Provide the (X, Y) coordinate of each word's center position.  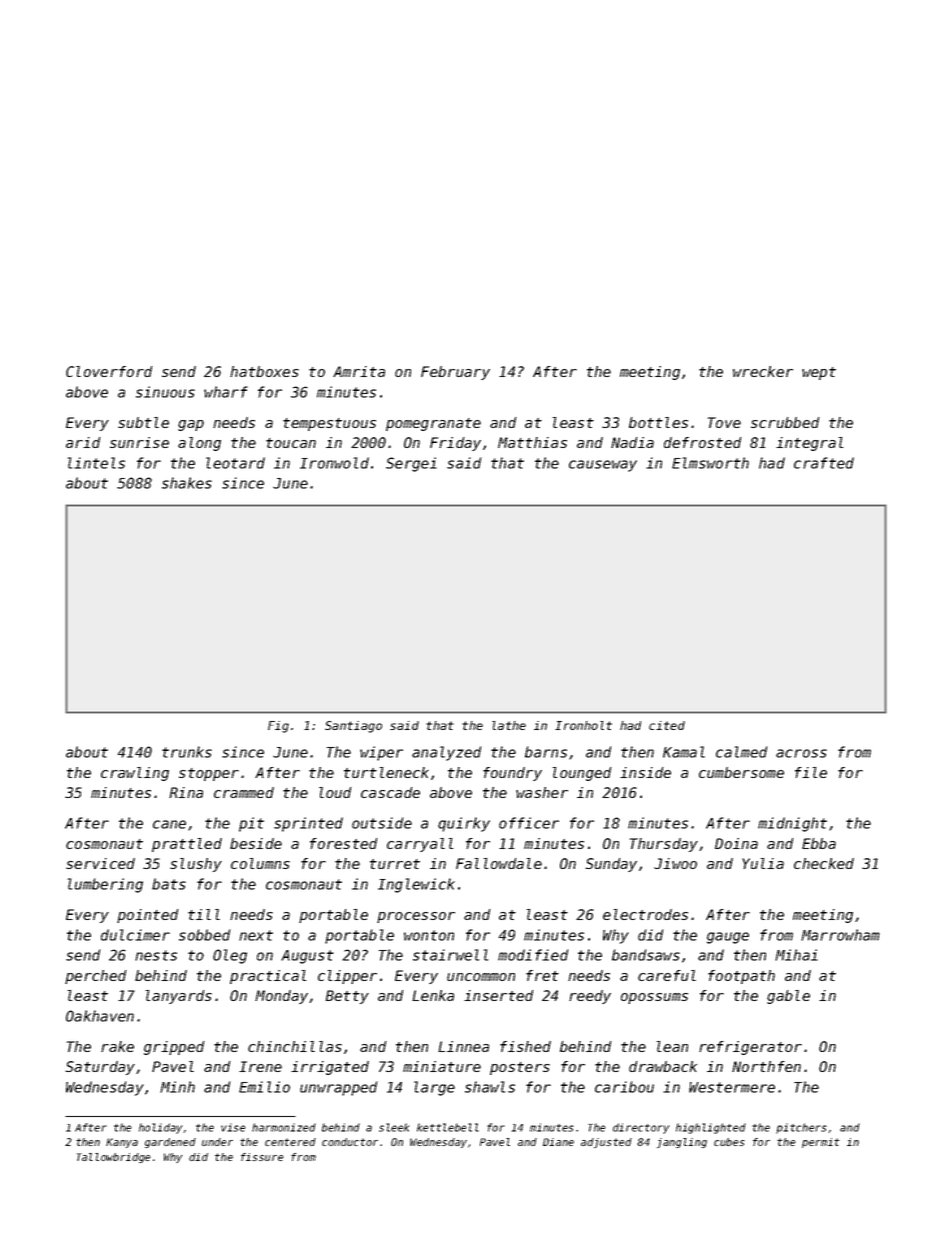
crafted (824, 463)
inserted (499, 995)
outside (382, 823)
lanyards (179, 997)
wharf (226, 392)
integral (810, 444)
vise (233, 1127)
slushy (196, 865)
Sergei (411, 464)
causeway (603, 466)
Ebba (819, 843)
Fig (278, 727)
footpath (741, 977)
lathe (509, 725)
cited (667, 725)
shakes (187, 483)
